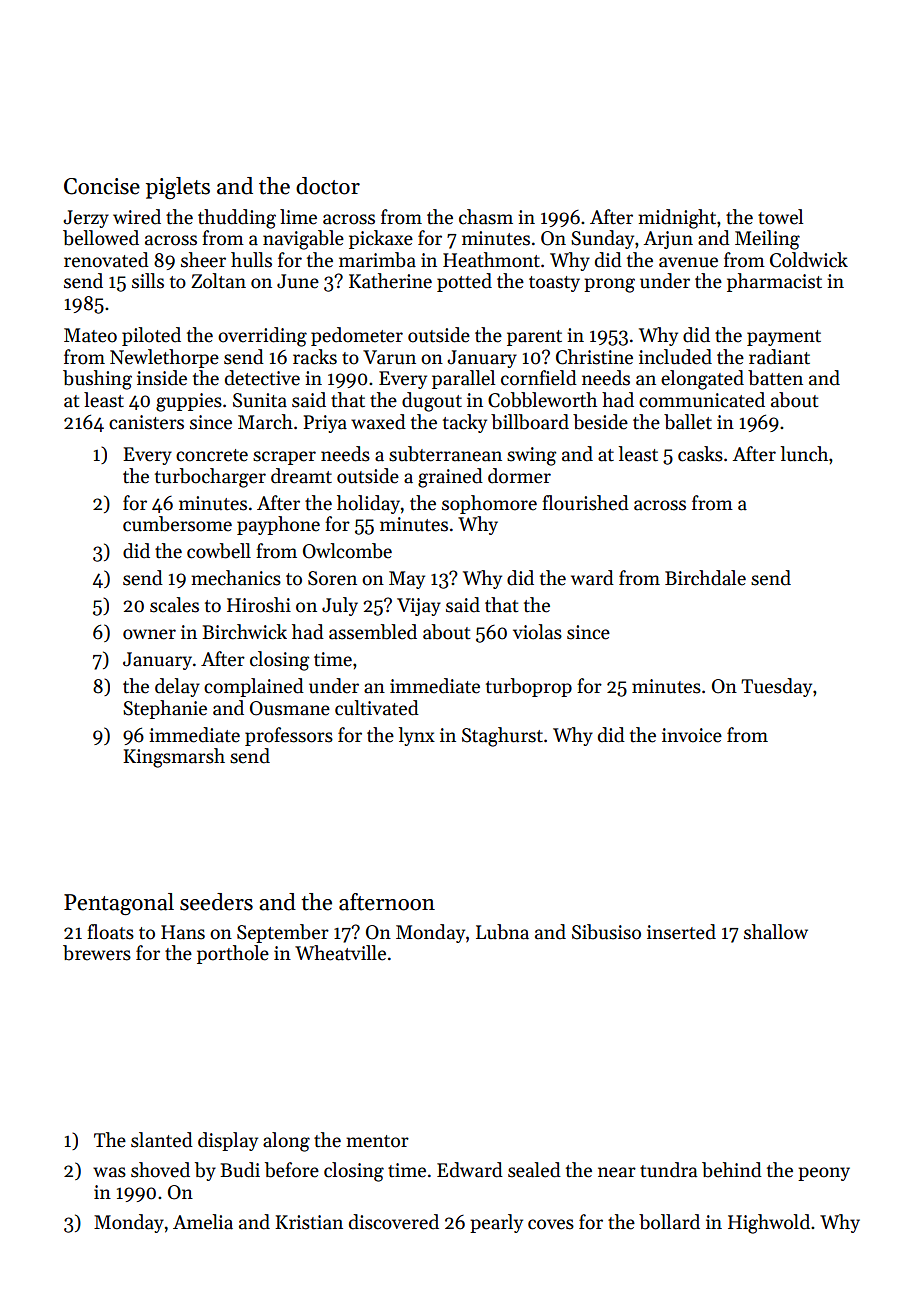 The height and width of the image is (1311, 924). Describe the element at coordinates (539, 378) in the image. I see `cornfield` at that location.
